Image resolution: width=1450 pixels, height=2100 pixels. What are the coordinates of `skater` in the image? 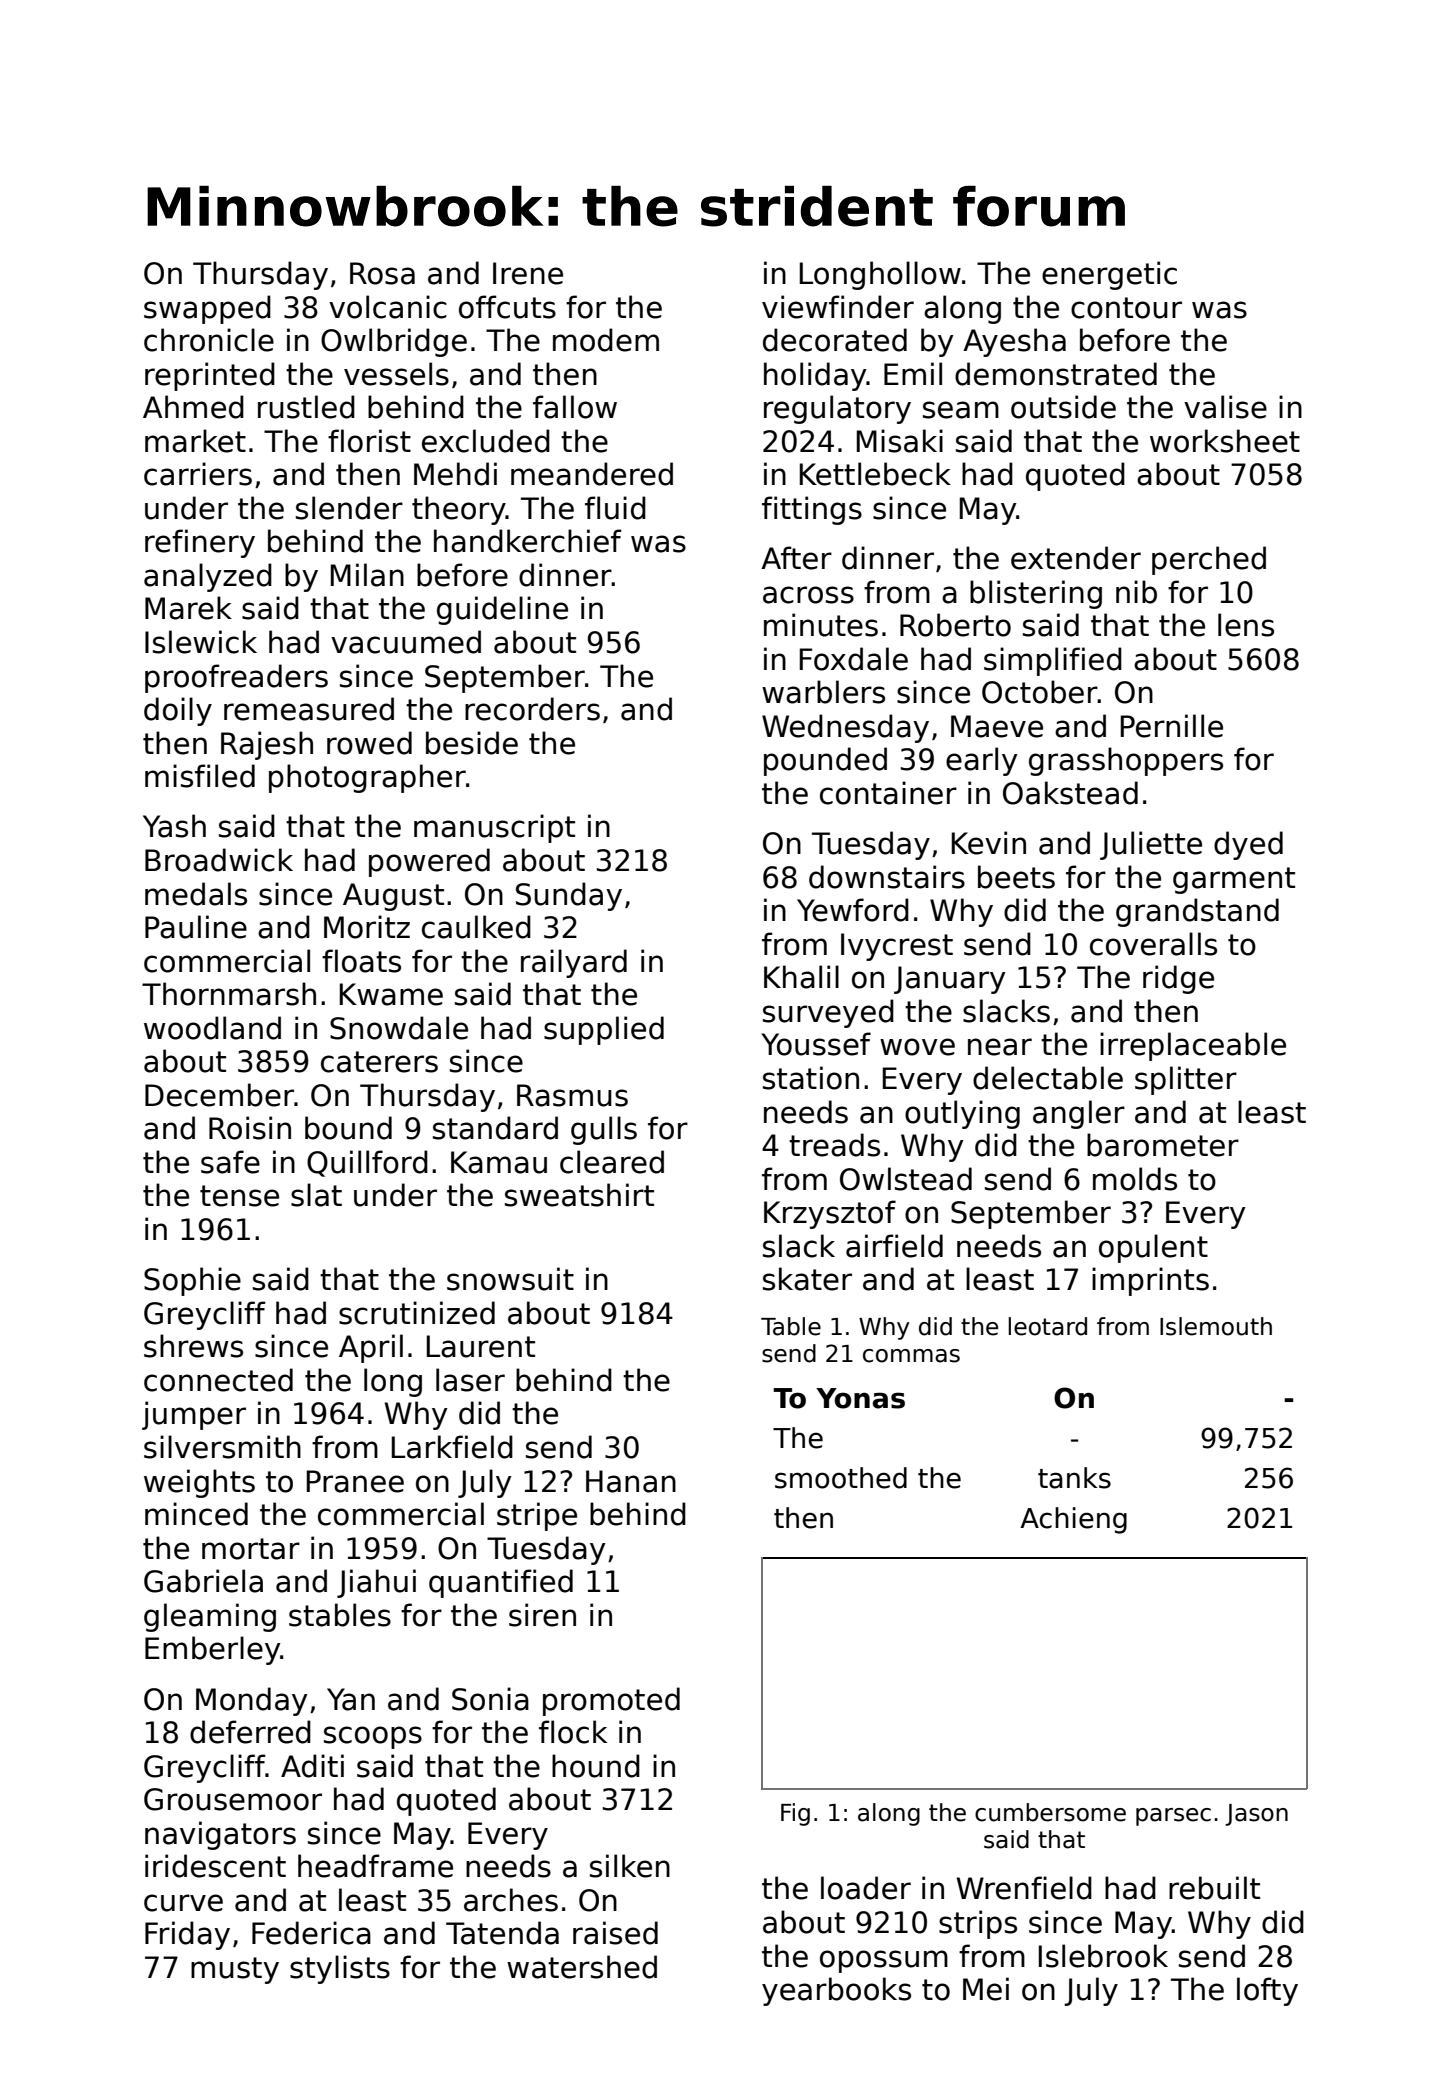 It's located at (807, 1279).
